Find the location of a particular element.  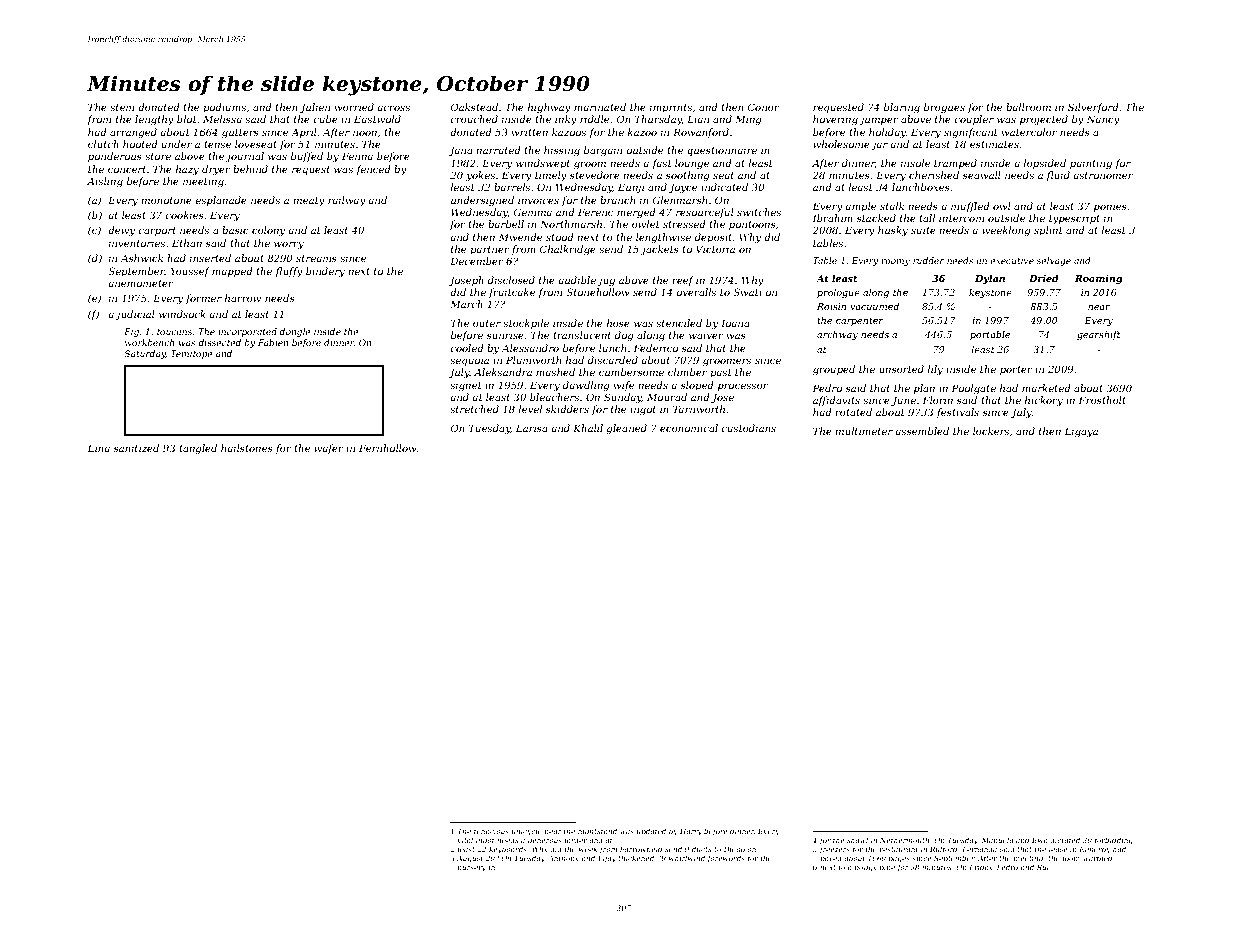

Conor is located at coordinates (763, 107).
